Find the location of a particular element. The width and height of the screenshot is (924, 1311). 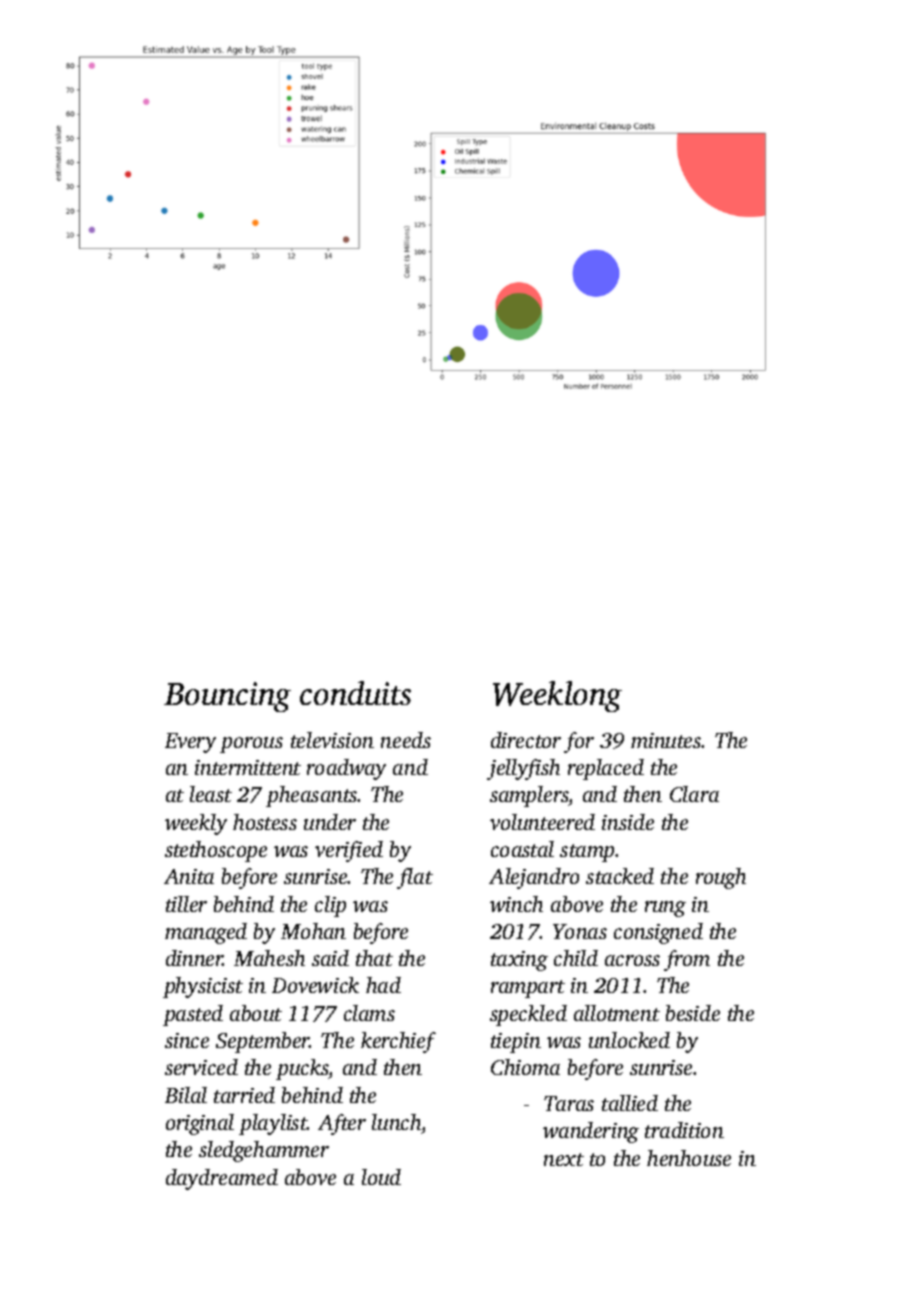

Bilal is located at coordinates (186, 1095).
